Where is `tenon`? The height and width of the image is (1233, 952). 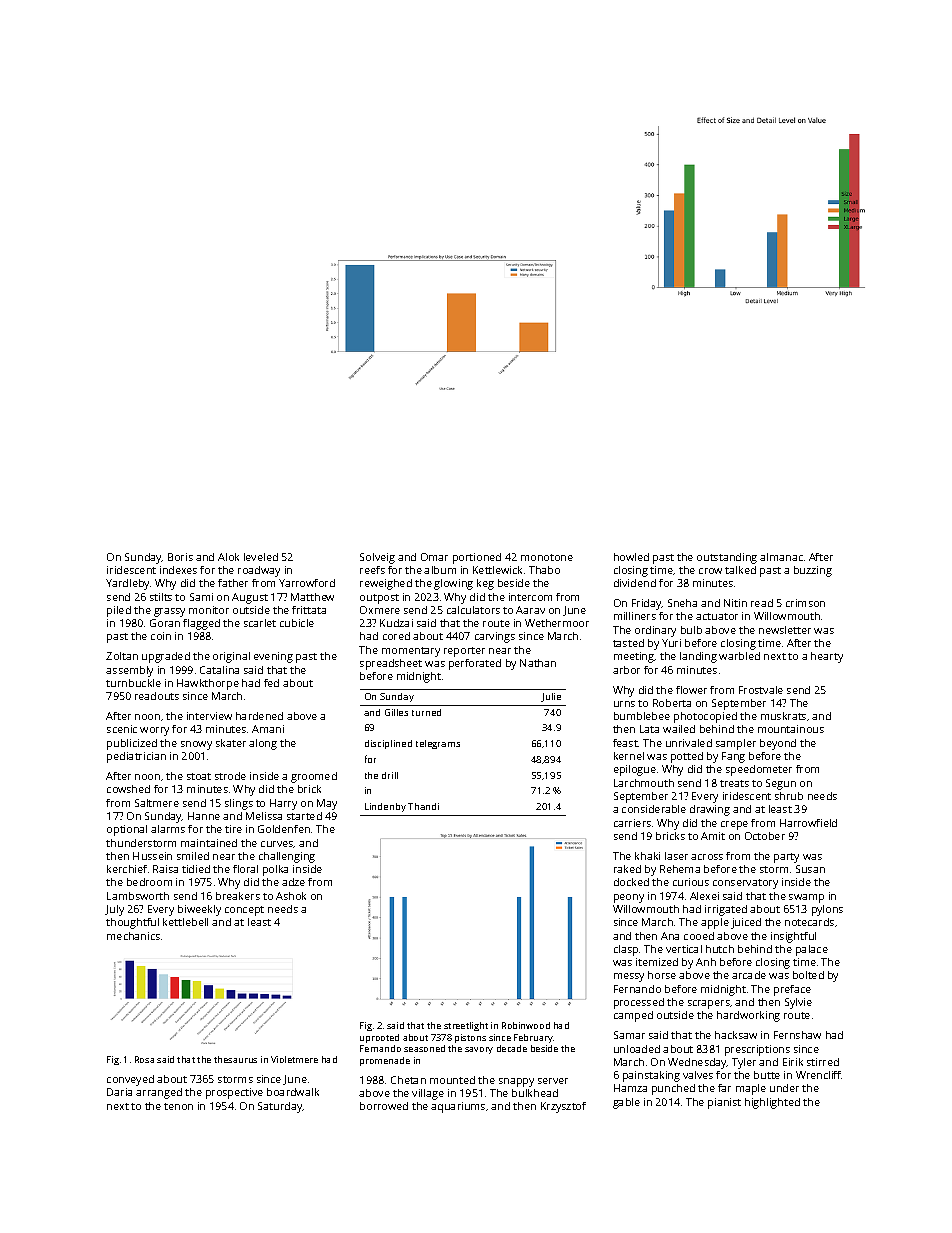 tenon is located at coordinates (178, 1106).
